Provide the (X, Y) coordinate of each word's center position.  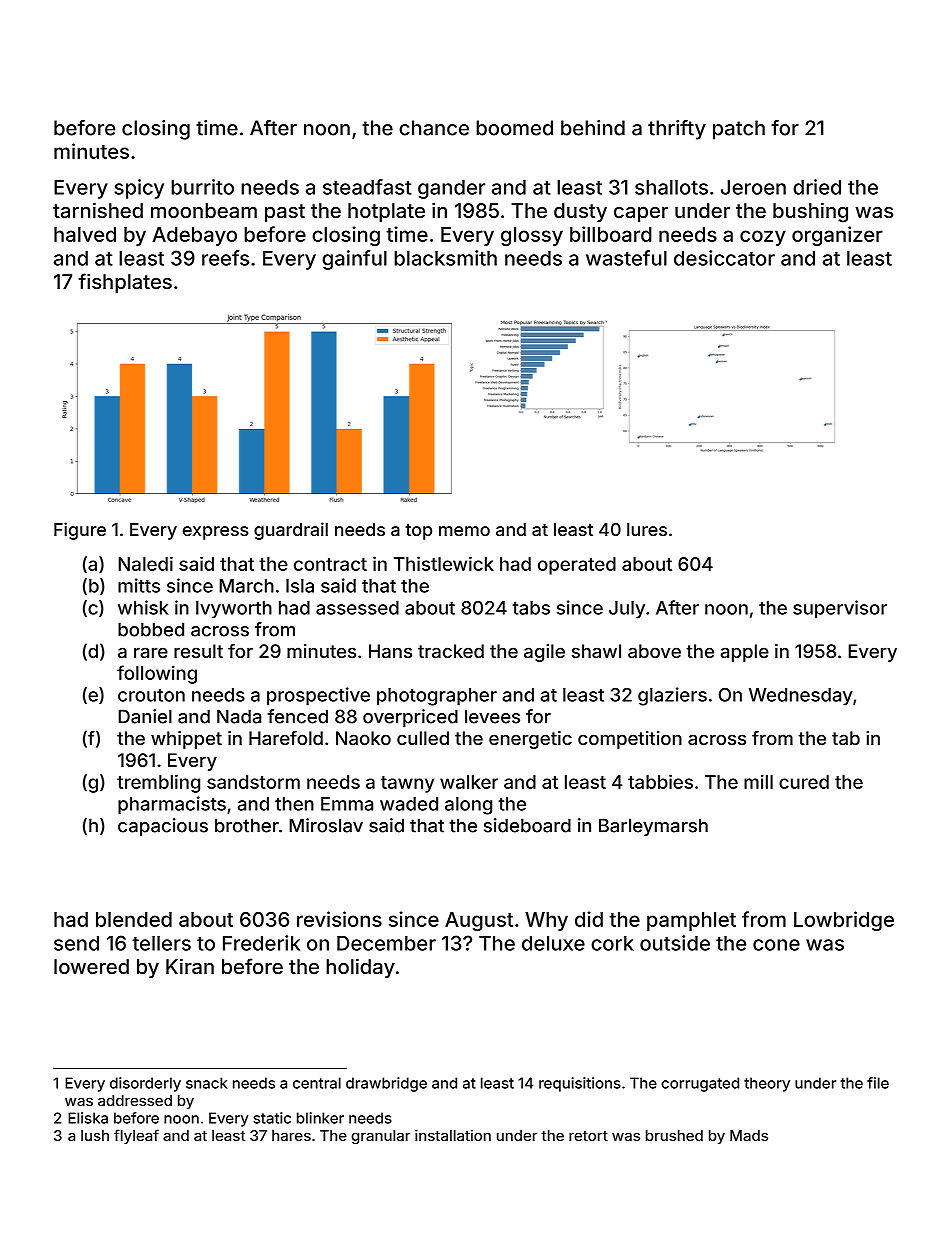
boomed (514, 128)
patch (739, 130)
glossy (532, 236)
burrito (202, 187)
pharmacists (172, 805)
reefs (225, 258)
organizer (837, 236)
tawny (407, 784)
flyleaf (136, 1136)
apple (745, 653)
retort (588, 1136)
